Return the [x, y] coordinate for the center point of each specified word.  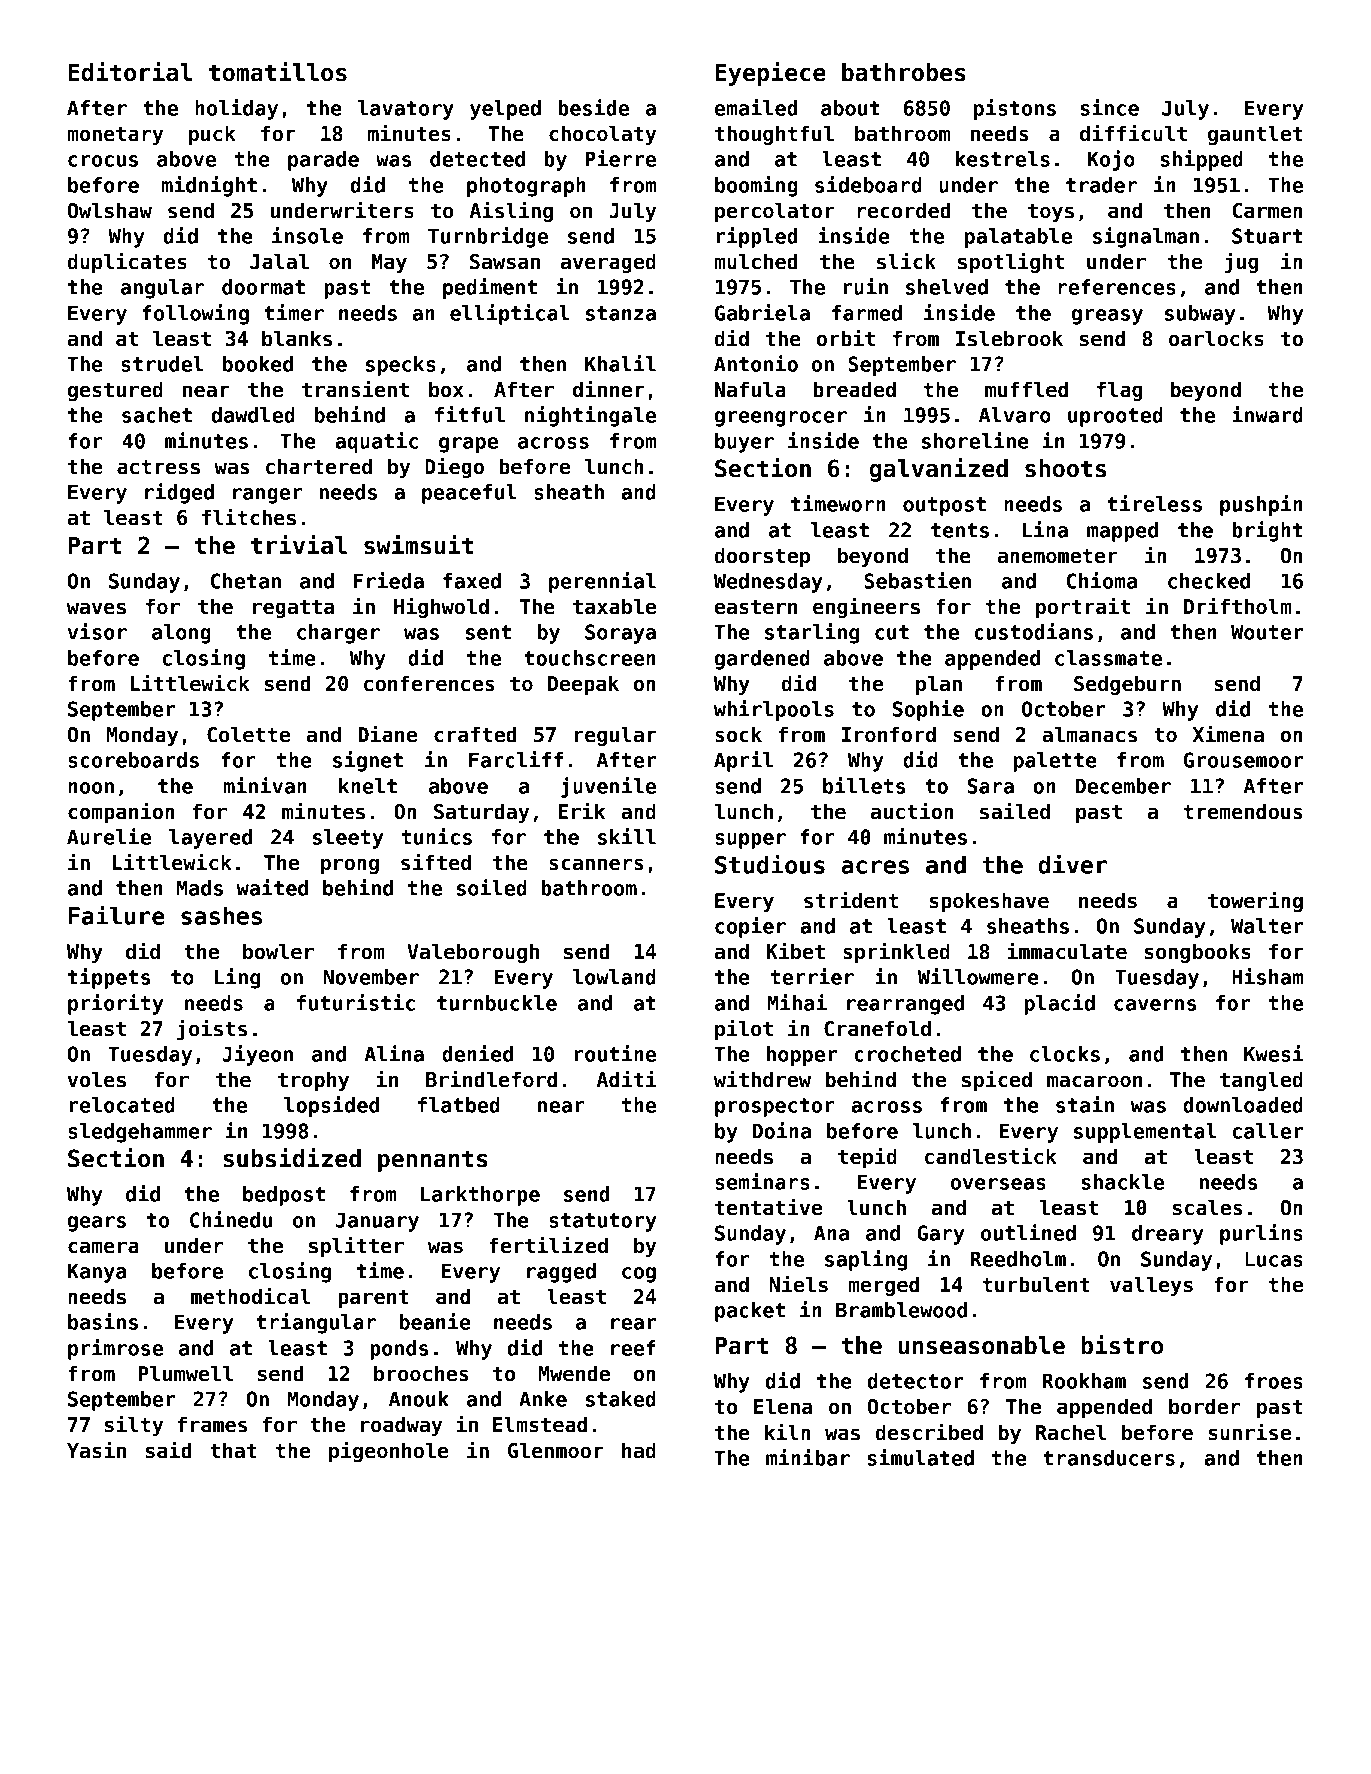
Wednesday [768, 583]
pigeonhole [389, 1451]
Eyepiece [770, 74]
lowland [614, 977]
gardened [762, 660]
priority [115, 1004]
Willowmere [978, 976]
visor [97, 631]
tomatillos [278, 72]
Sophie [928, 710]
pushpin [1261, 505]
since [1109, 107]
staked [621, 1399]
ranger [268, 496]
